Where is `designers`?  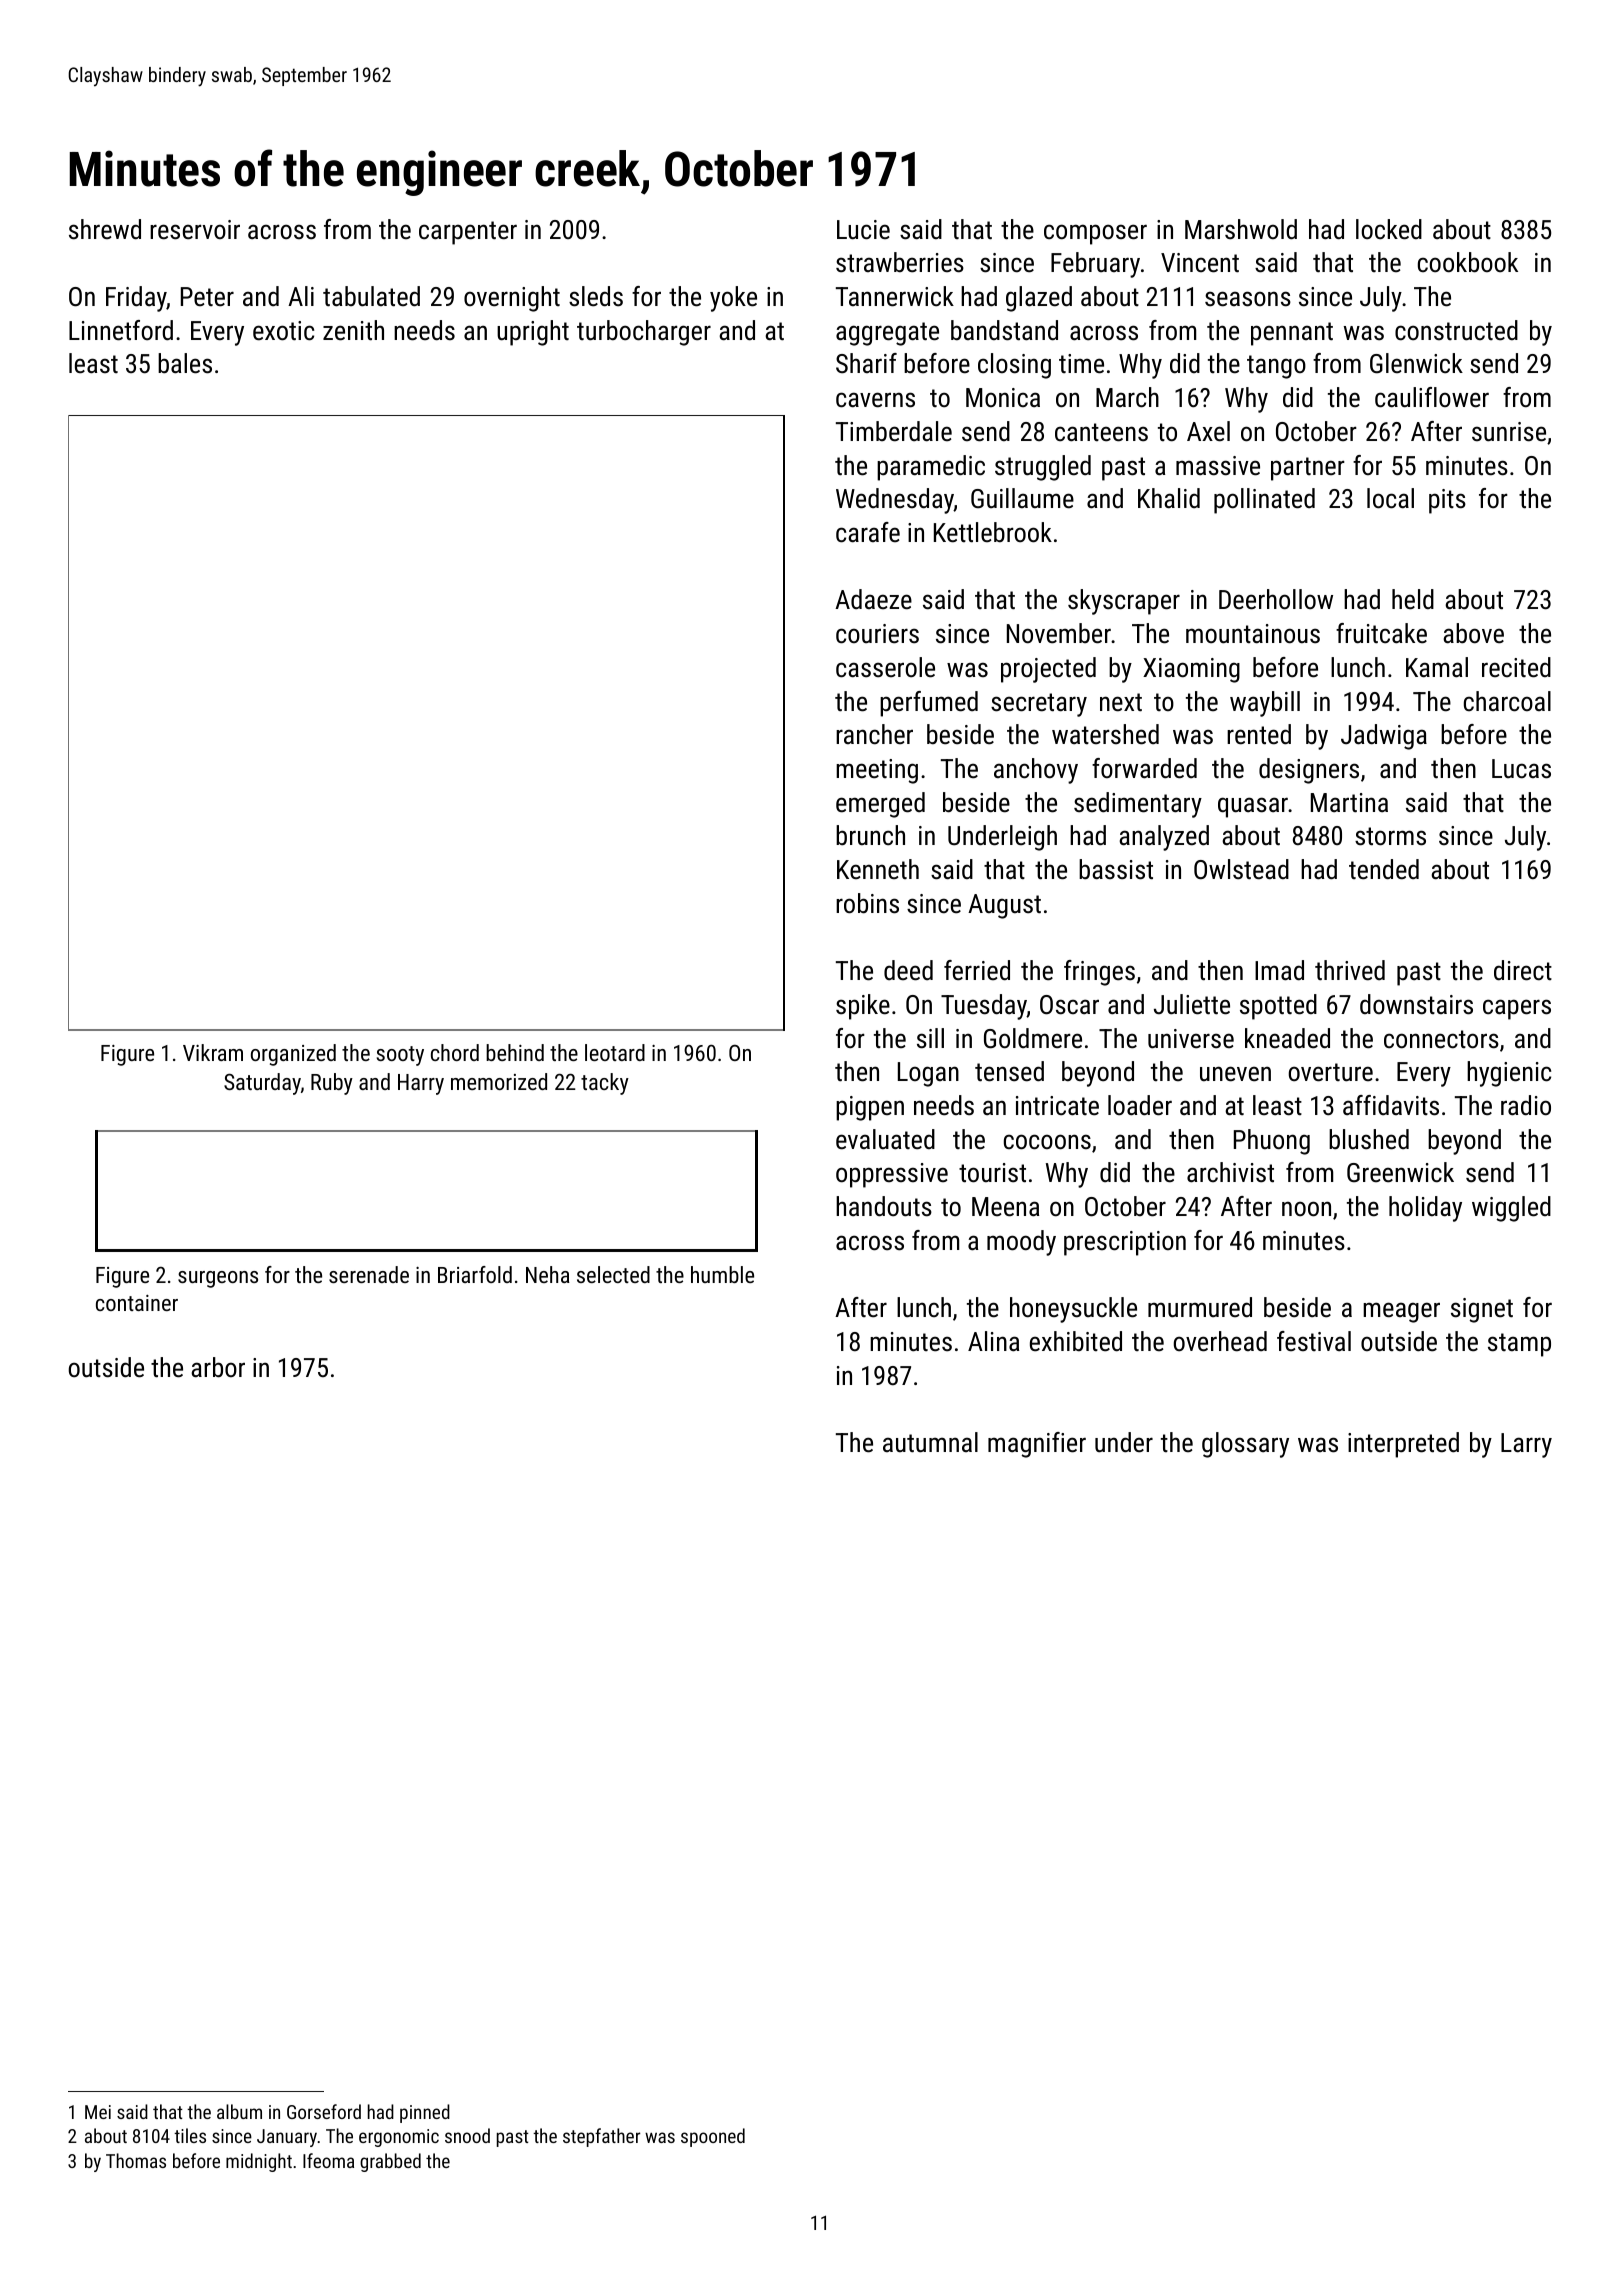 designers is located at coordinates (1309, 771).
